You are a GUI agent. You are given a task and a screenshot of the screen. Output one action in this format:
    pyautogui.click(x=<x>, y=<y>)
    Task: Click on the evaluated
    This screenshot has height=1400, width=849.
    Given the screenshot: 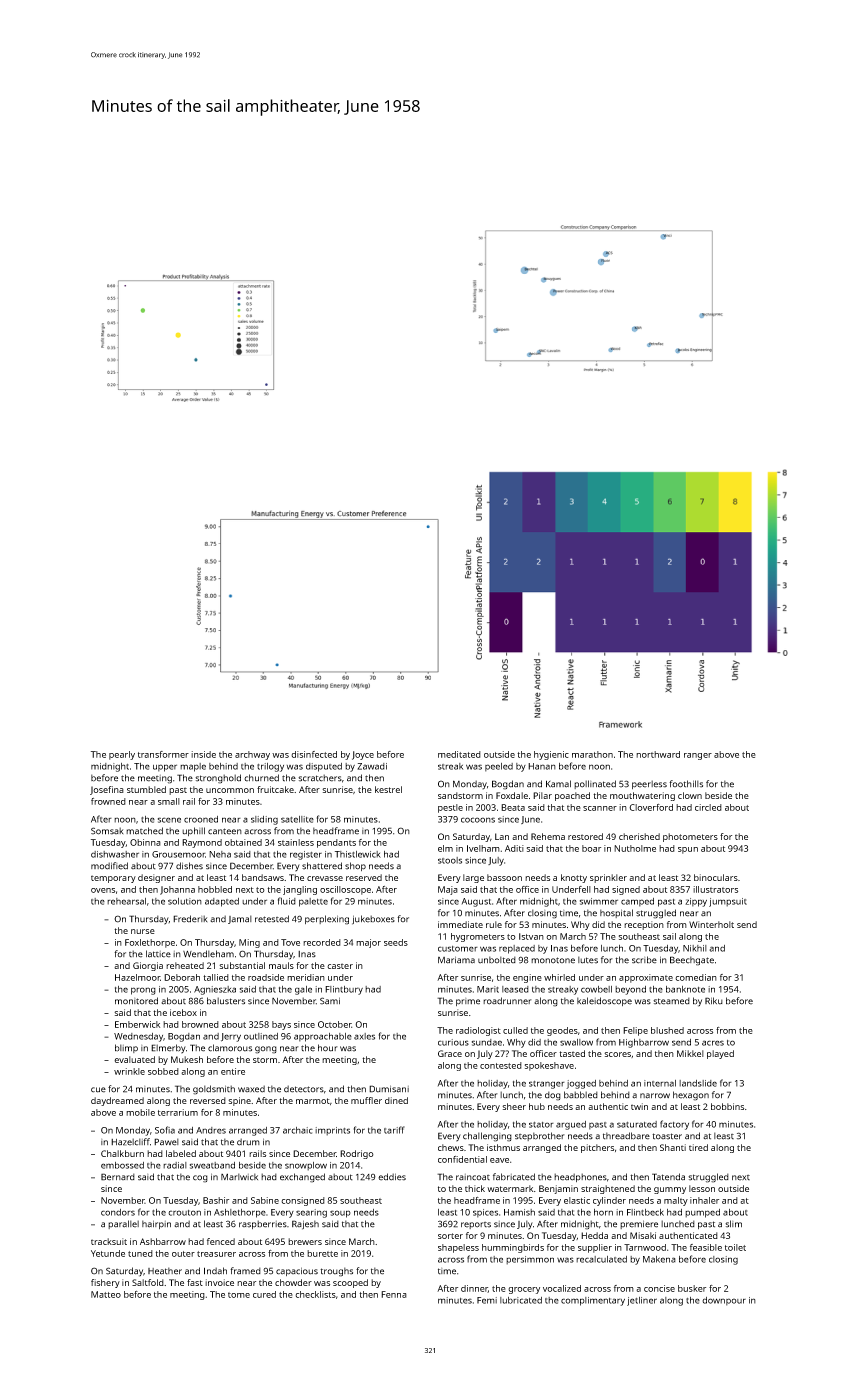 What is the action you would take?
    pyautogui.click(x=134, y=1059)
